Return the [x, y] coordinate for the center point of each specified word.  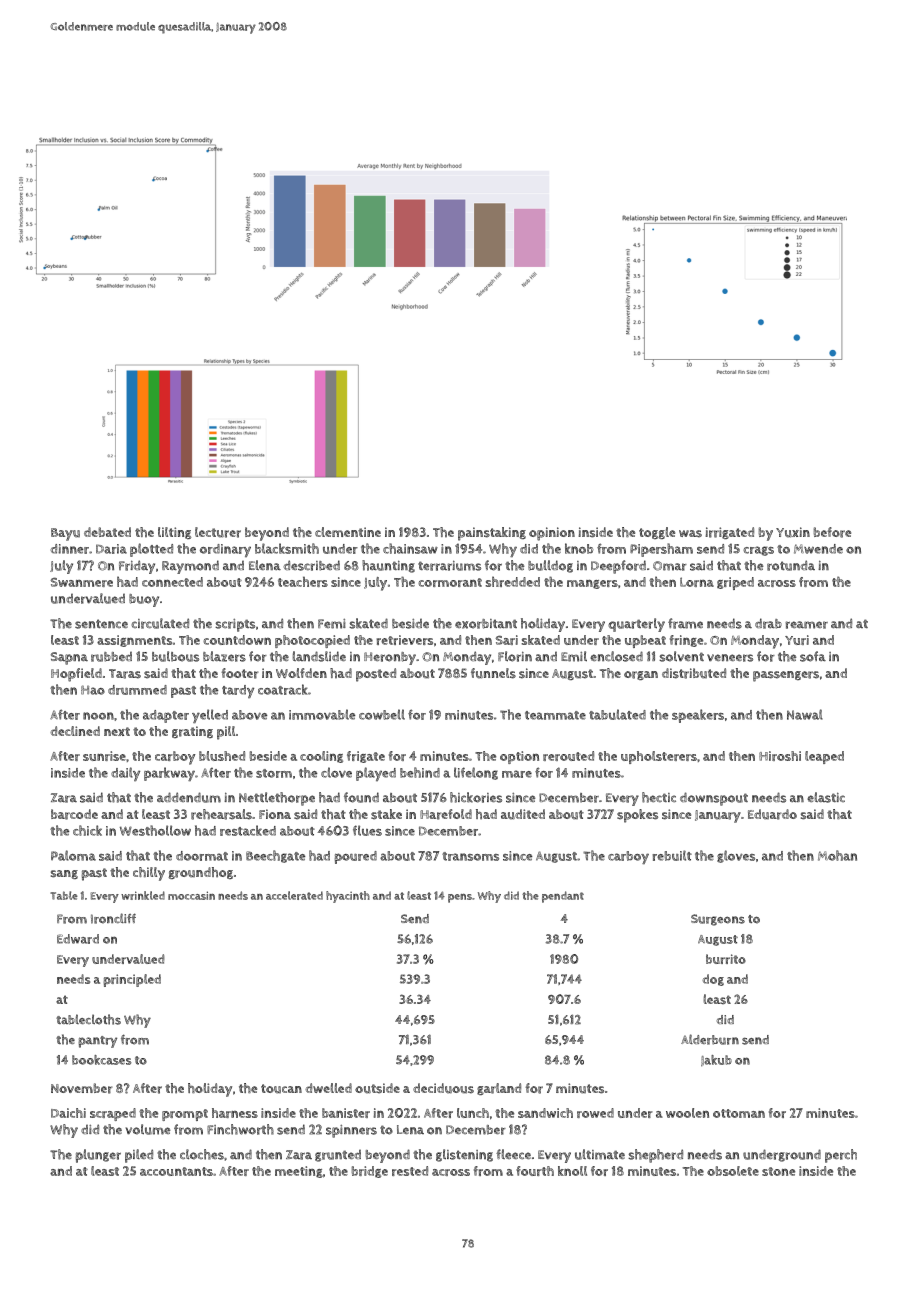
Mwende [818, 549]
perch [841, 1156]
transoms [470, 856]
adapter [166, 716]
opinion [552, 534]
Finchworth [240, 1129]
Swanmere [82, 582]
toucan [281, 1089]
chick [87, 830]
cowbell [382, 714]
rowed [595, 1113]
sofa [813, 656]
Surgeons [718, 920]
